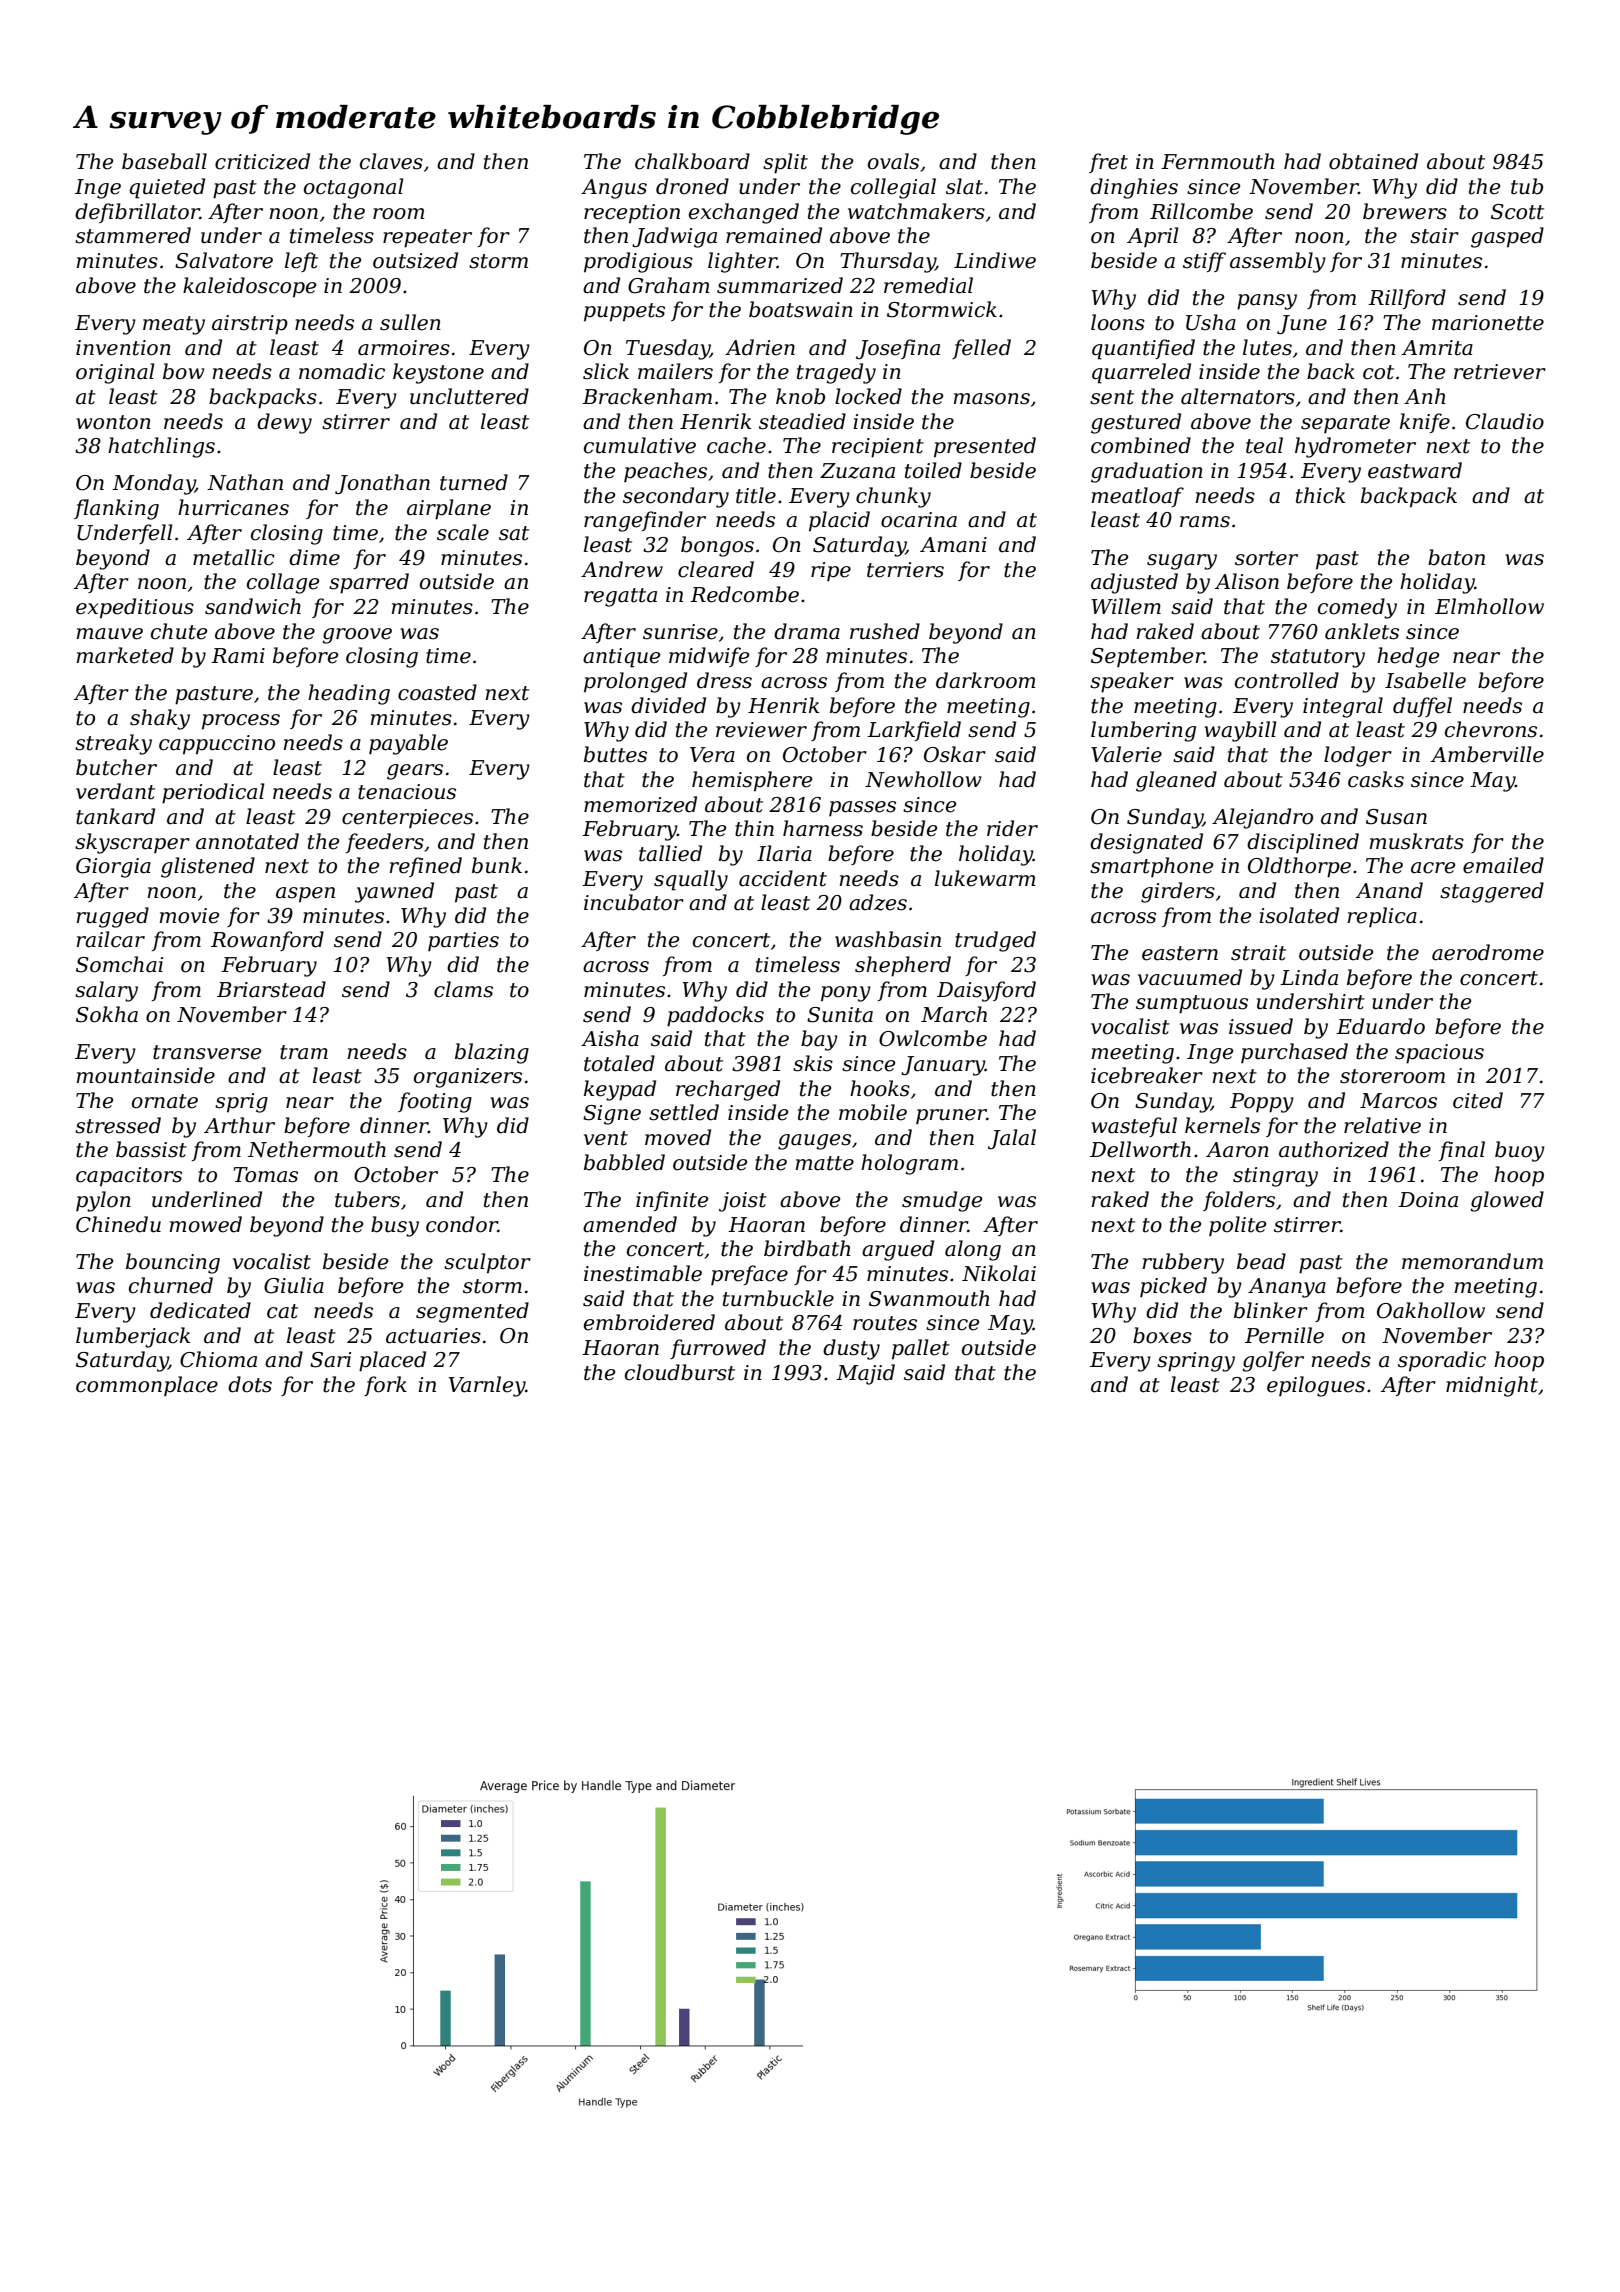 This screenshot has height=2292, width=1620. What do you see at coordinates (1373, 161) in the screenshot?
I see `obtained` at bounding box center [1373, 161].
